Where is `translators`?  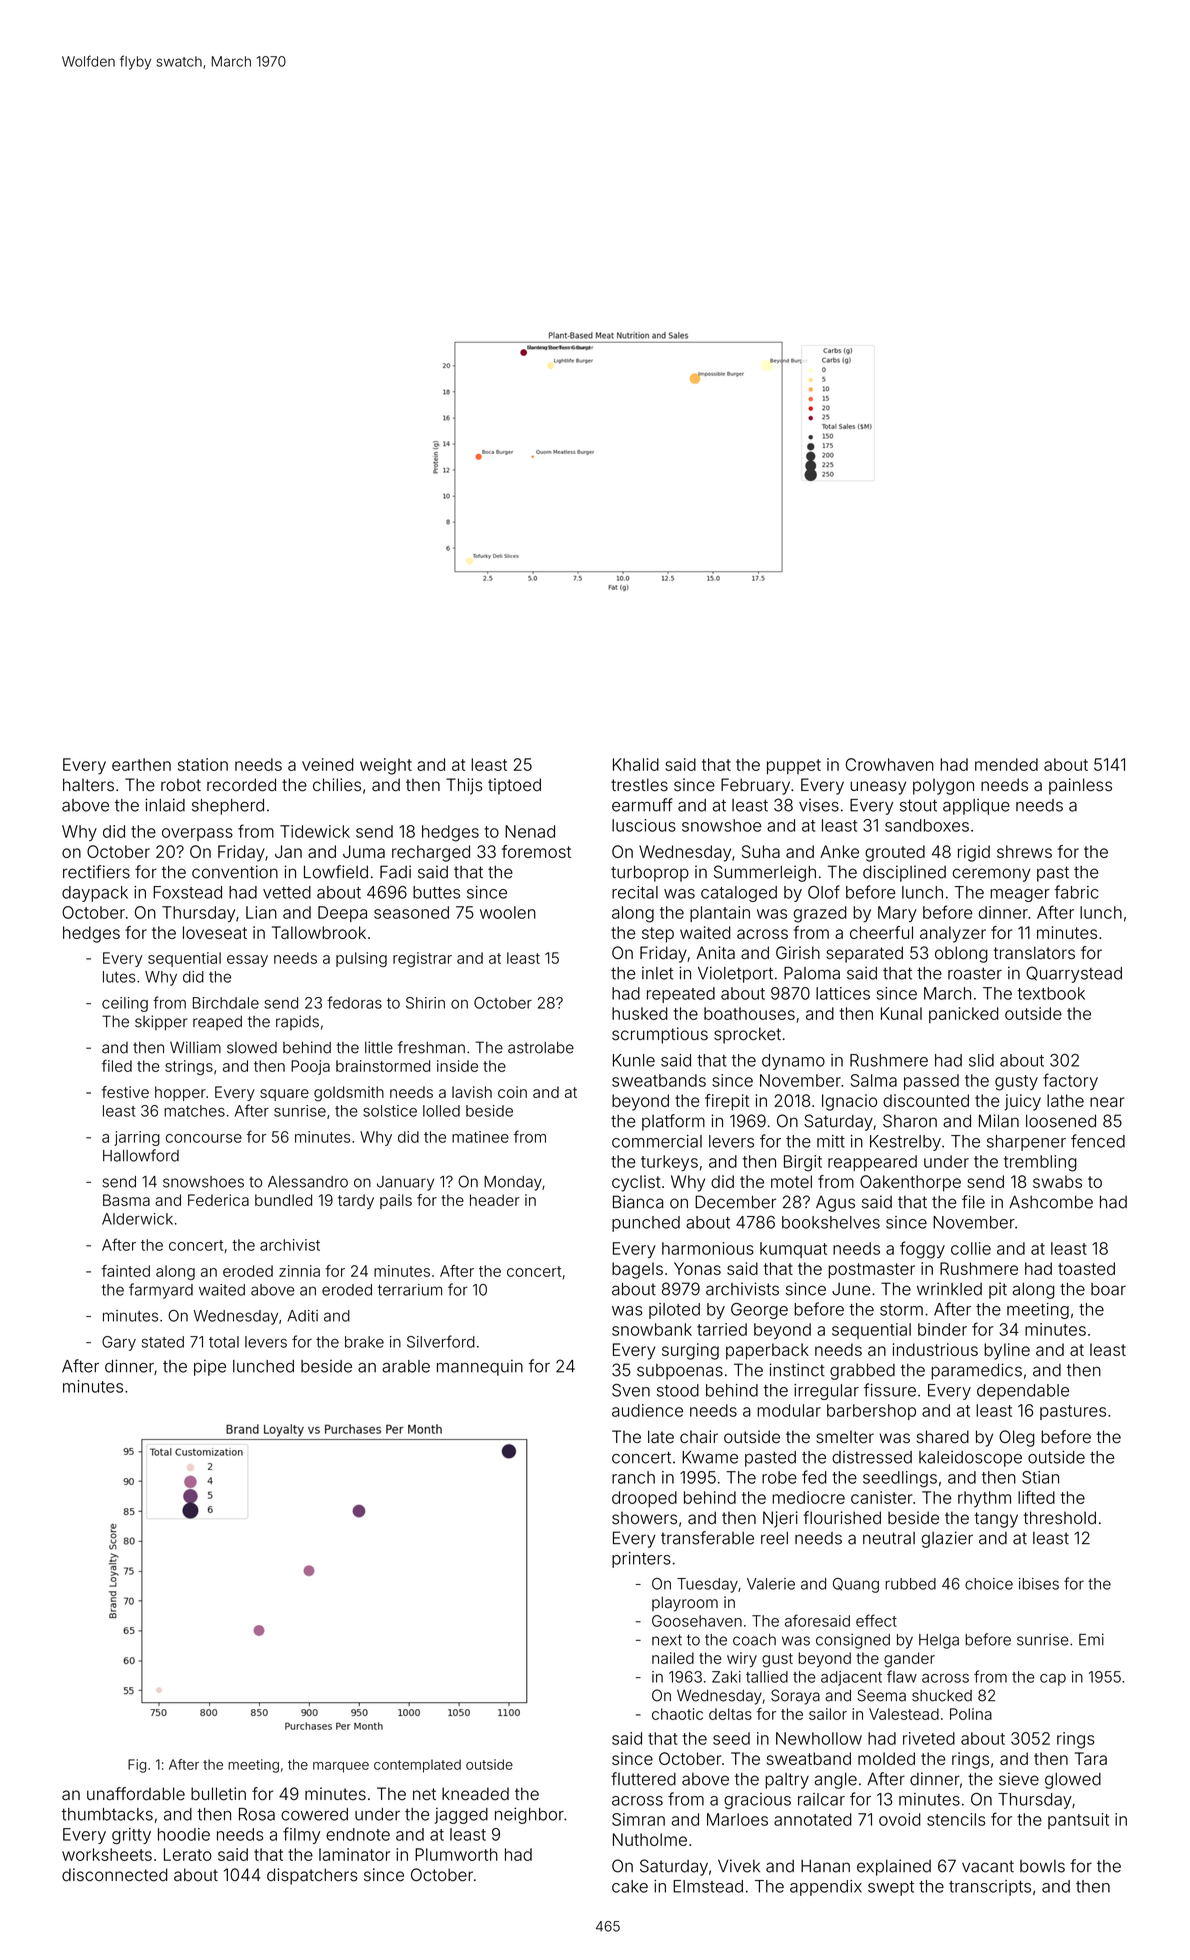
translators is located at coordinates (1034, 953).
